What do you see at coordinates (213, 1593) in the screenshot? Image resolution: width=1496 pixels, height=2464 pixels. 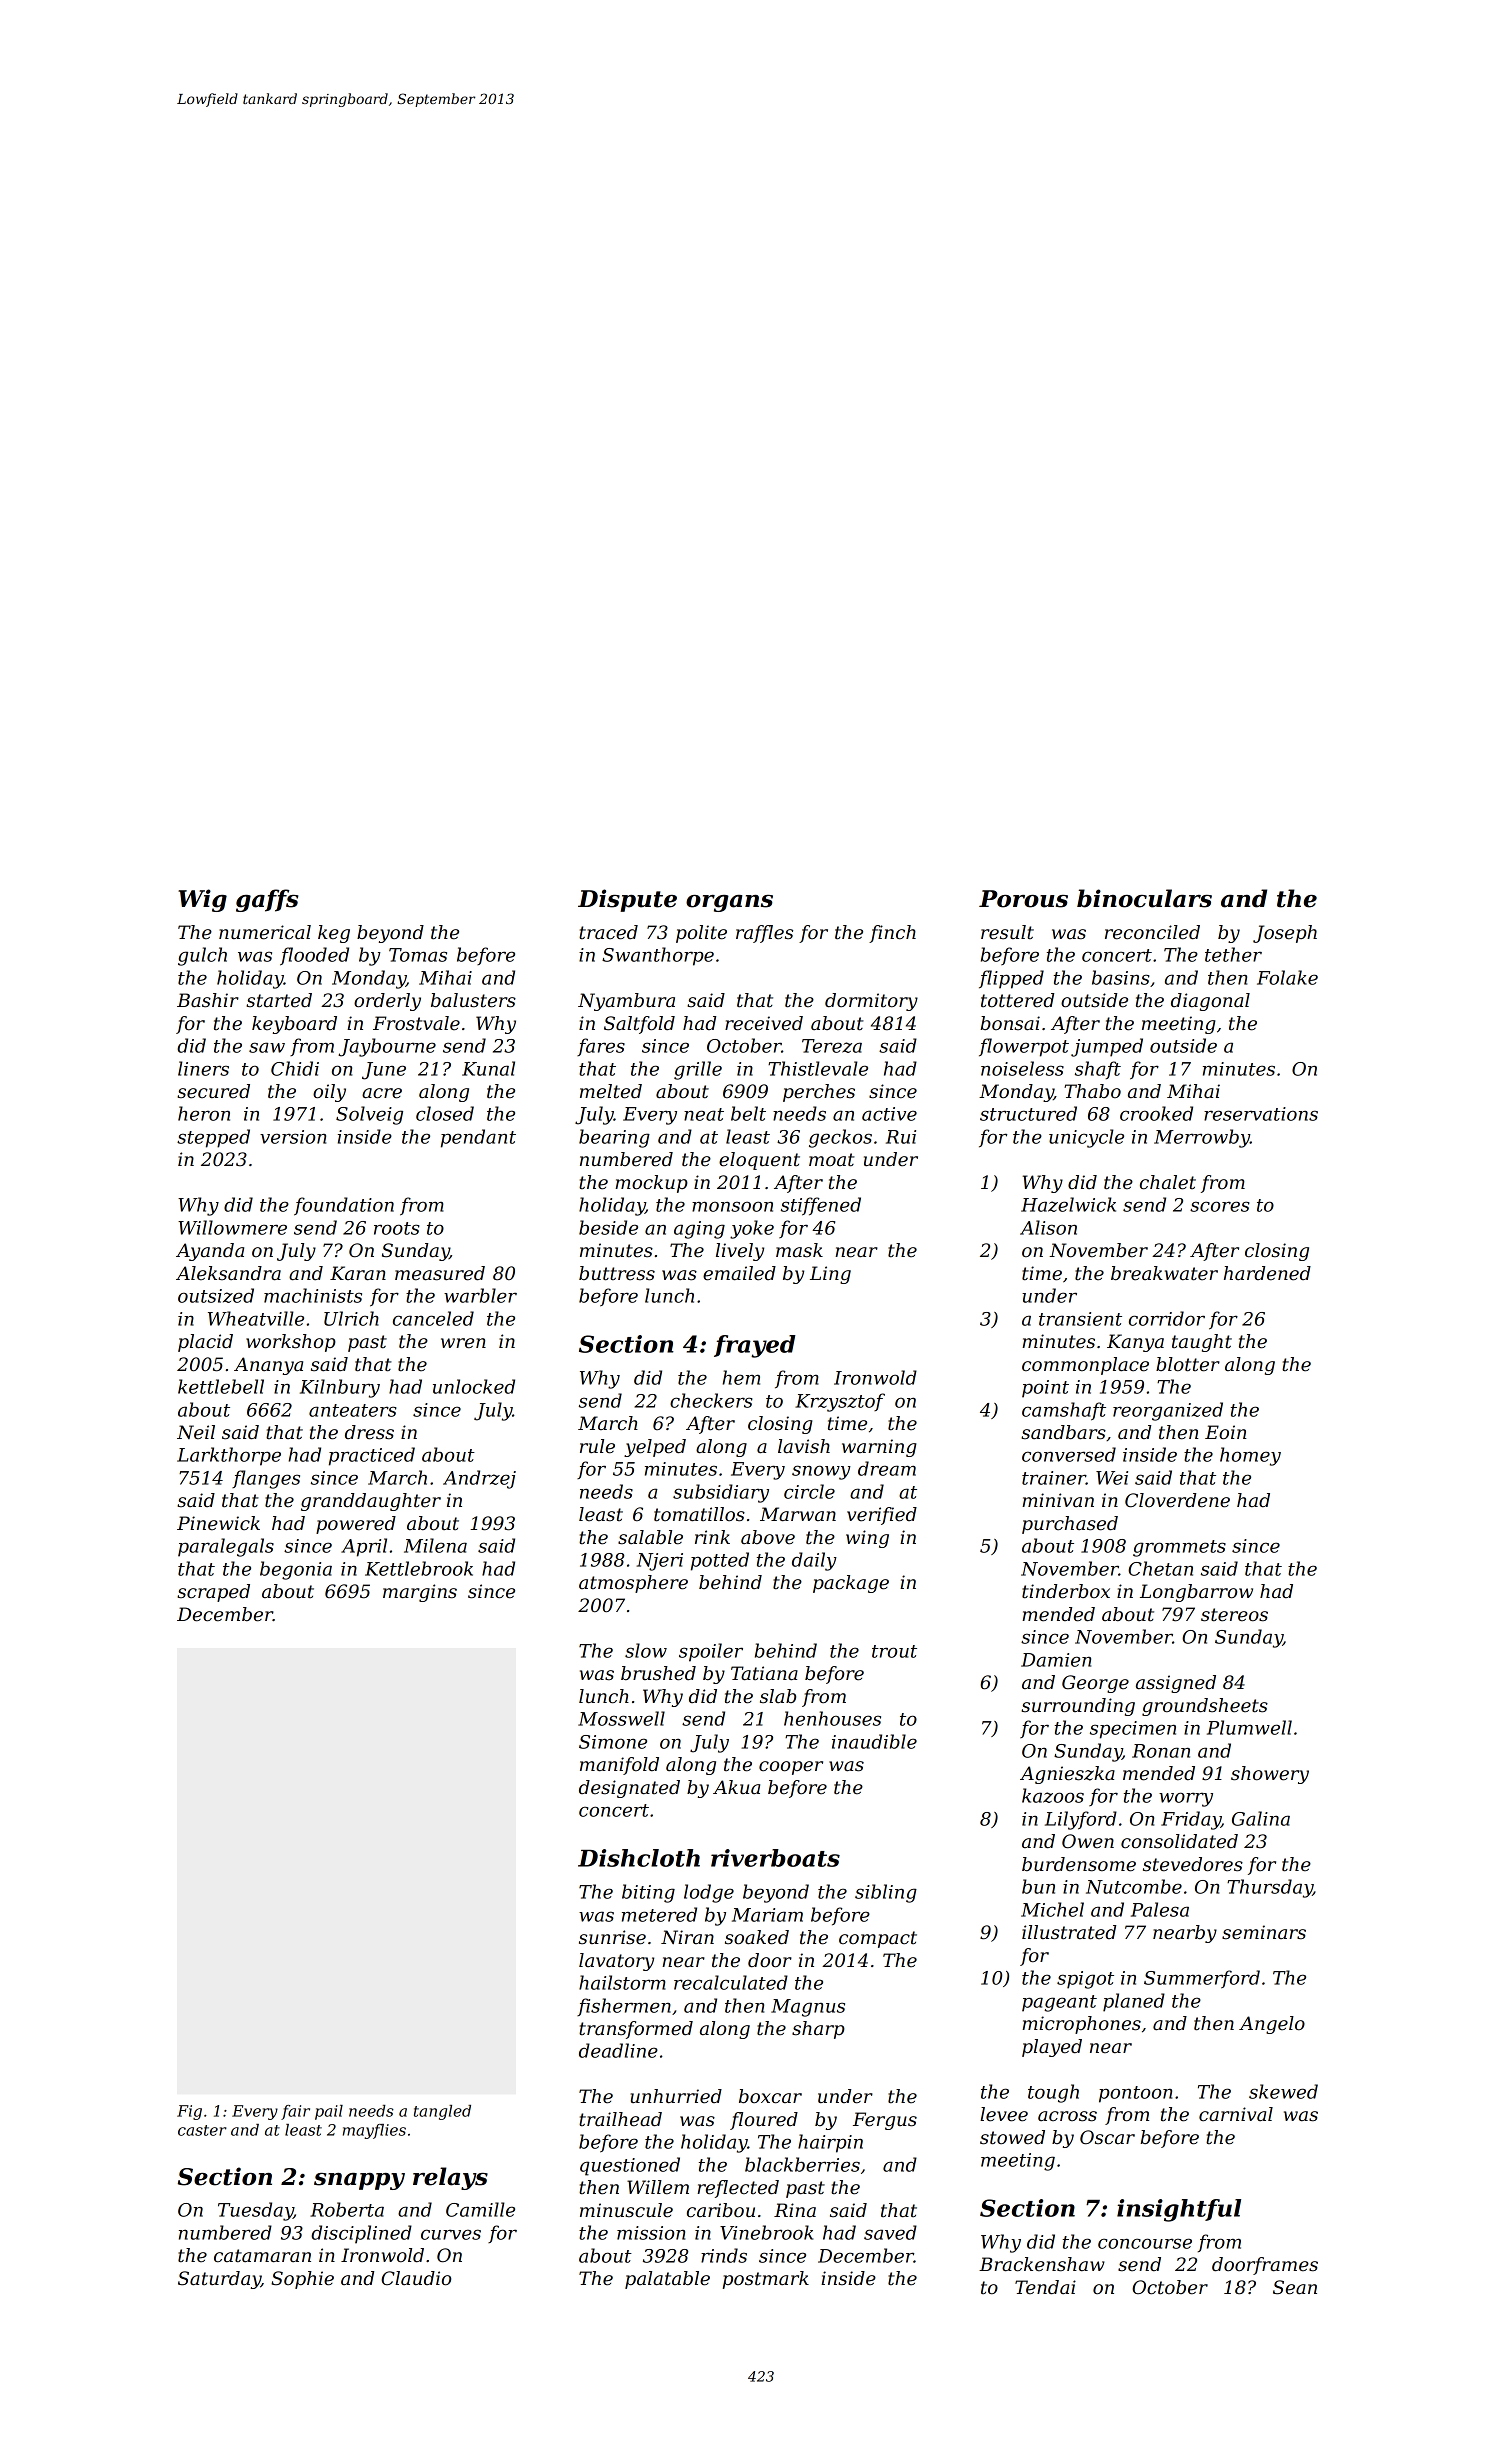 I see `scraped` at bounding box center [213, 1593].
